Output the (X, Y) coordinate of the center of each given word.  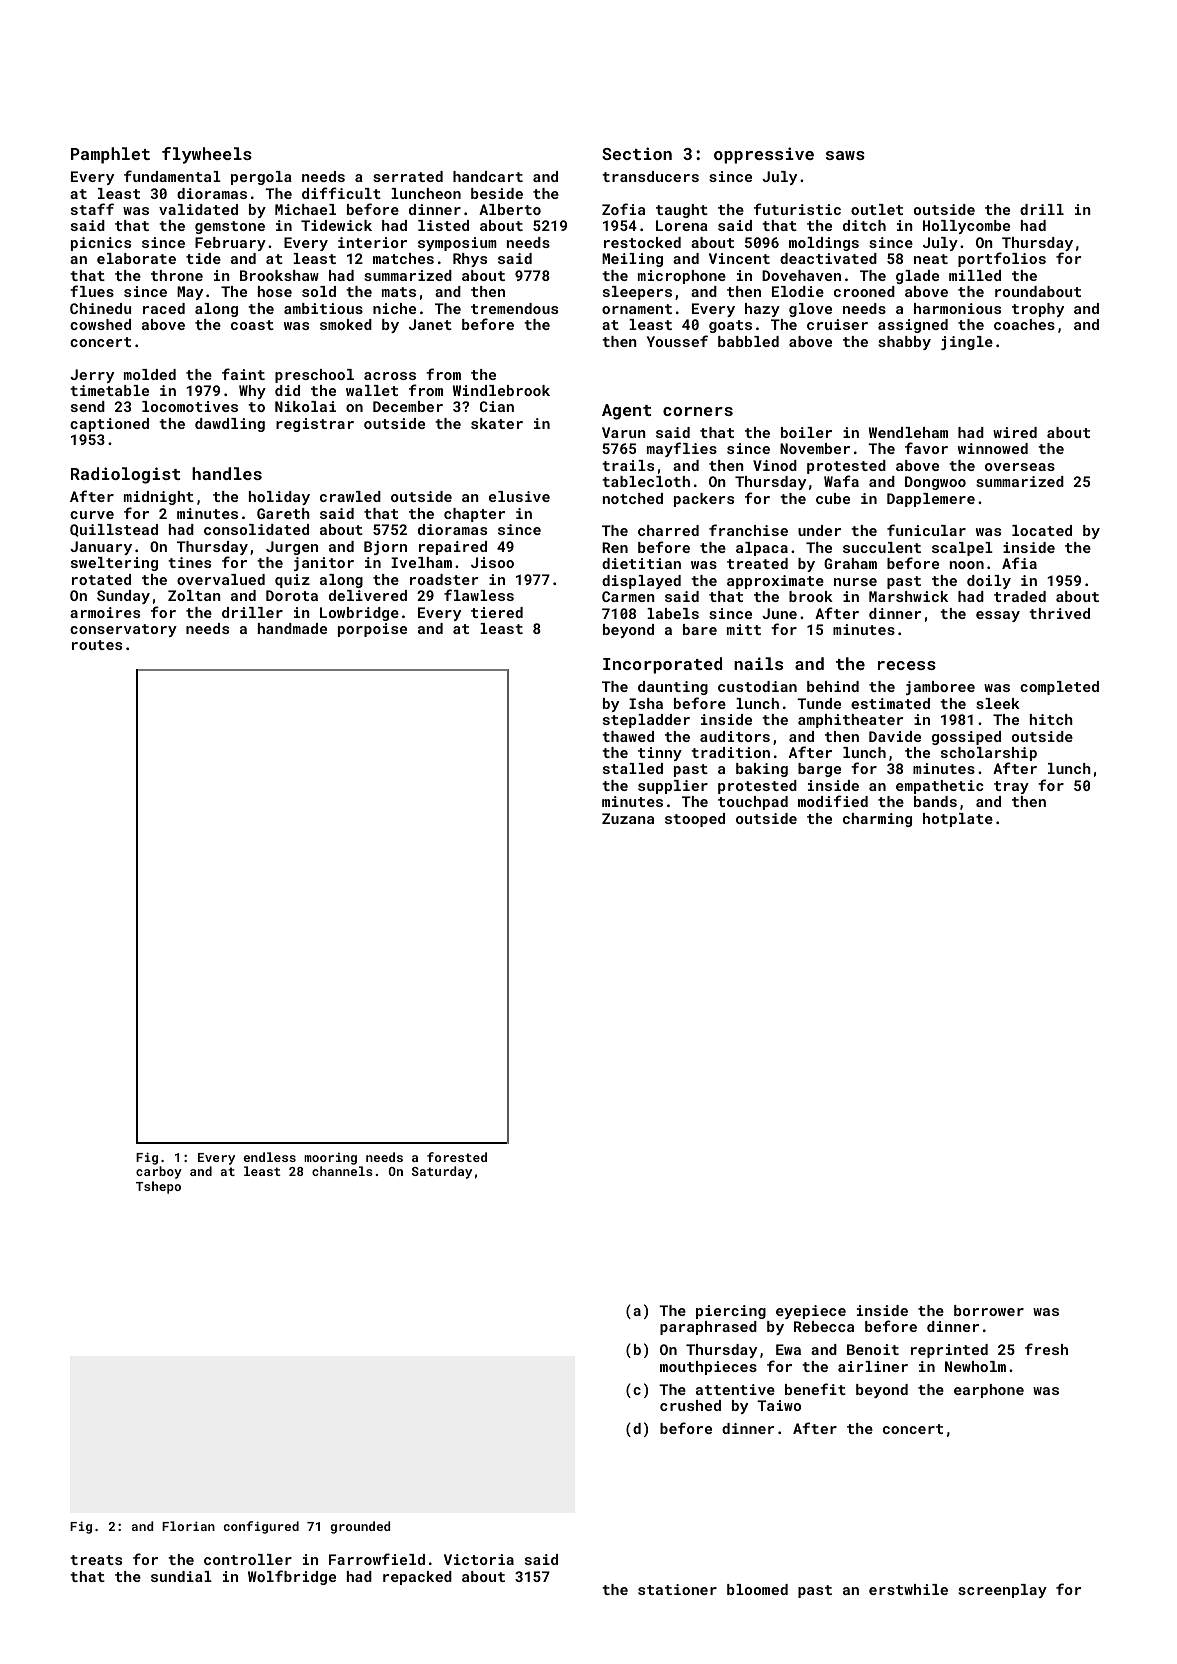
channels (342, 1171)
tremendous (514, 308)
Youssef (677, 341)
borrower (989, 1310)
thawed (628, 736)
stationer (677, 1589)
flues (92, 291)
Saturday (442, 1172)
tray (1011, 787)
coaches (1024, 324)
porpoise (372, 630)
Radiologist (125, 475)
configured (261, 1527)
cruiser (837, 324)
